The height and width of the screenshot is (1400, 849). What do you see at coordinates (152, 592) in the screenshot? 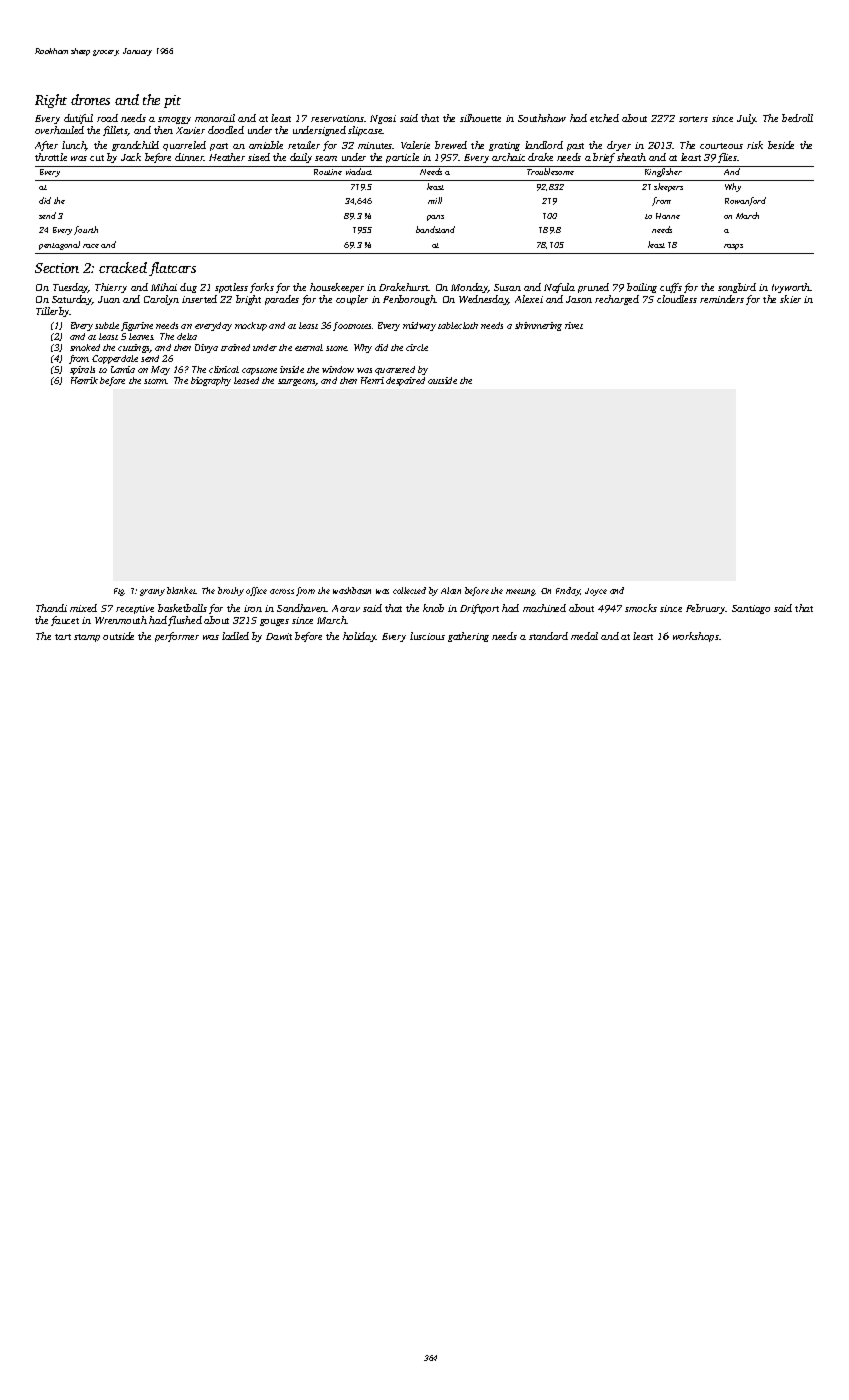
I see `grainy` at bounding box center [152, 592].
